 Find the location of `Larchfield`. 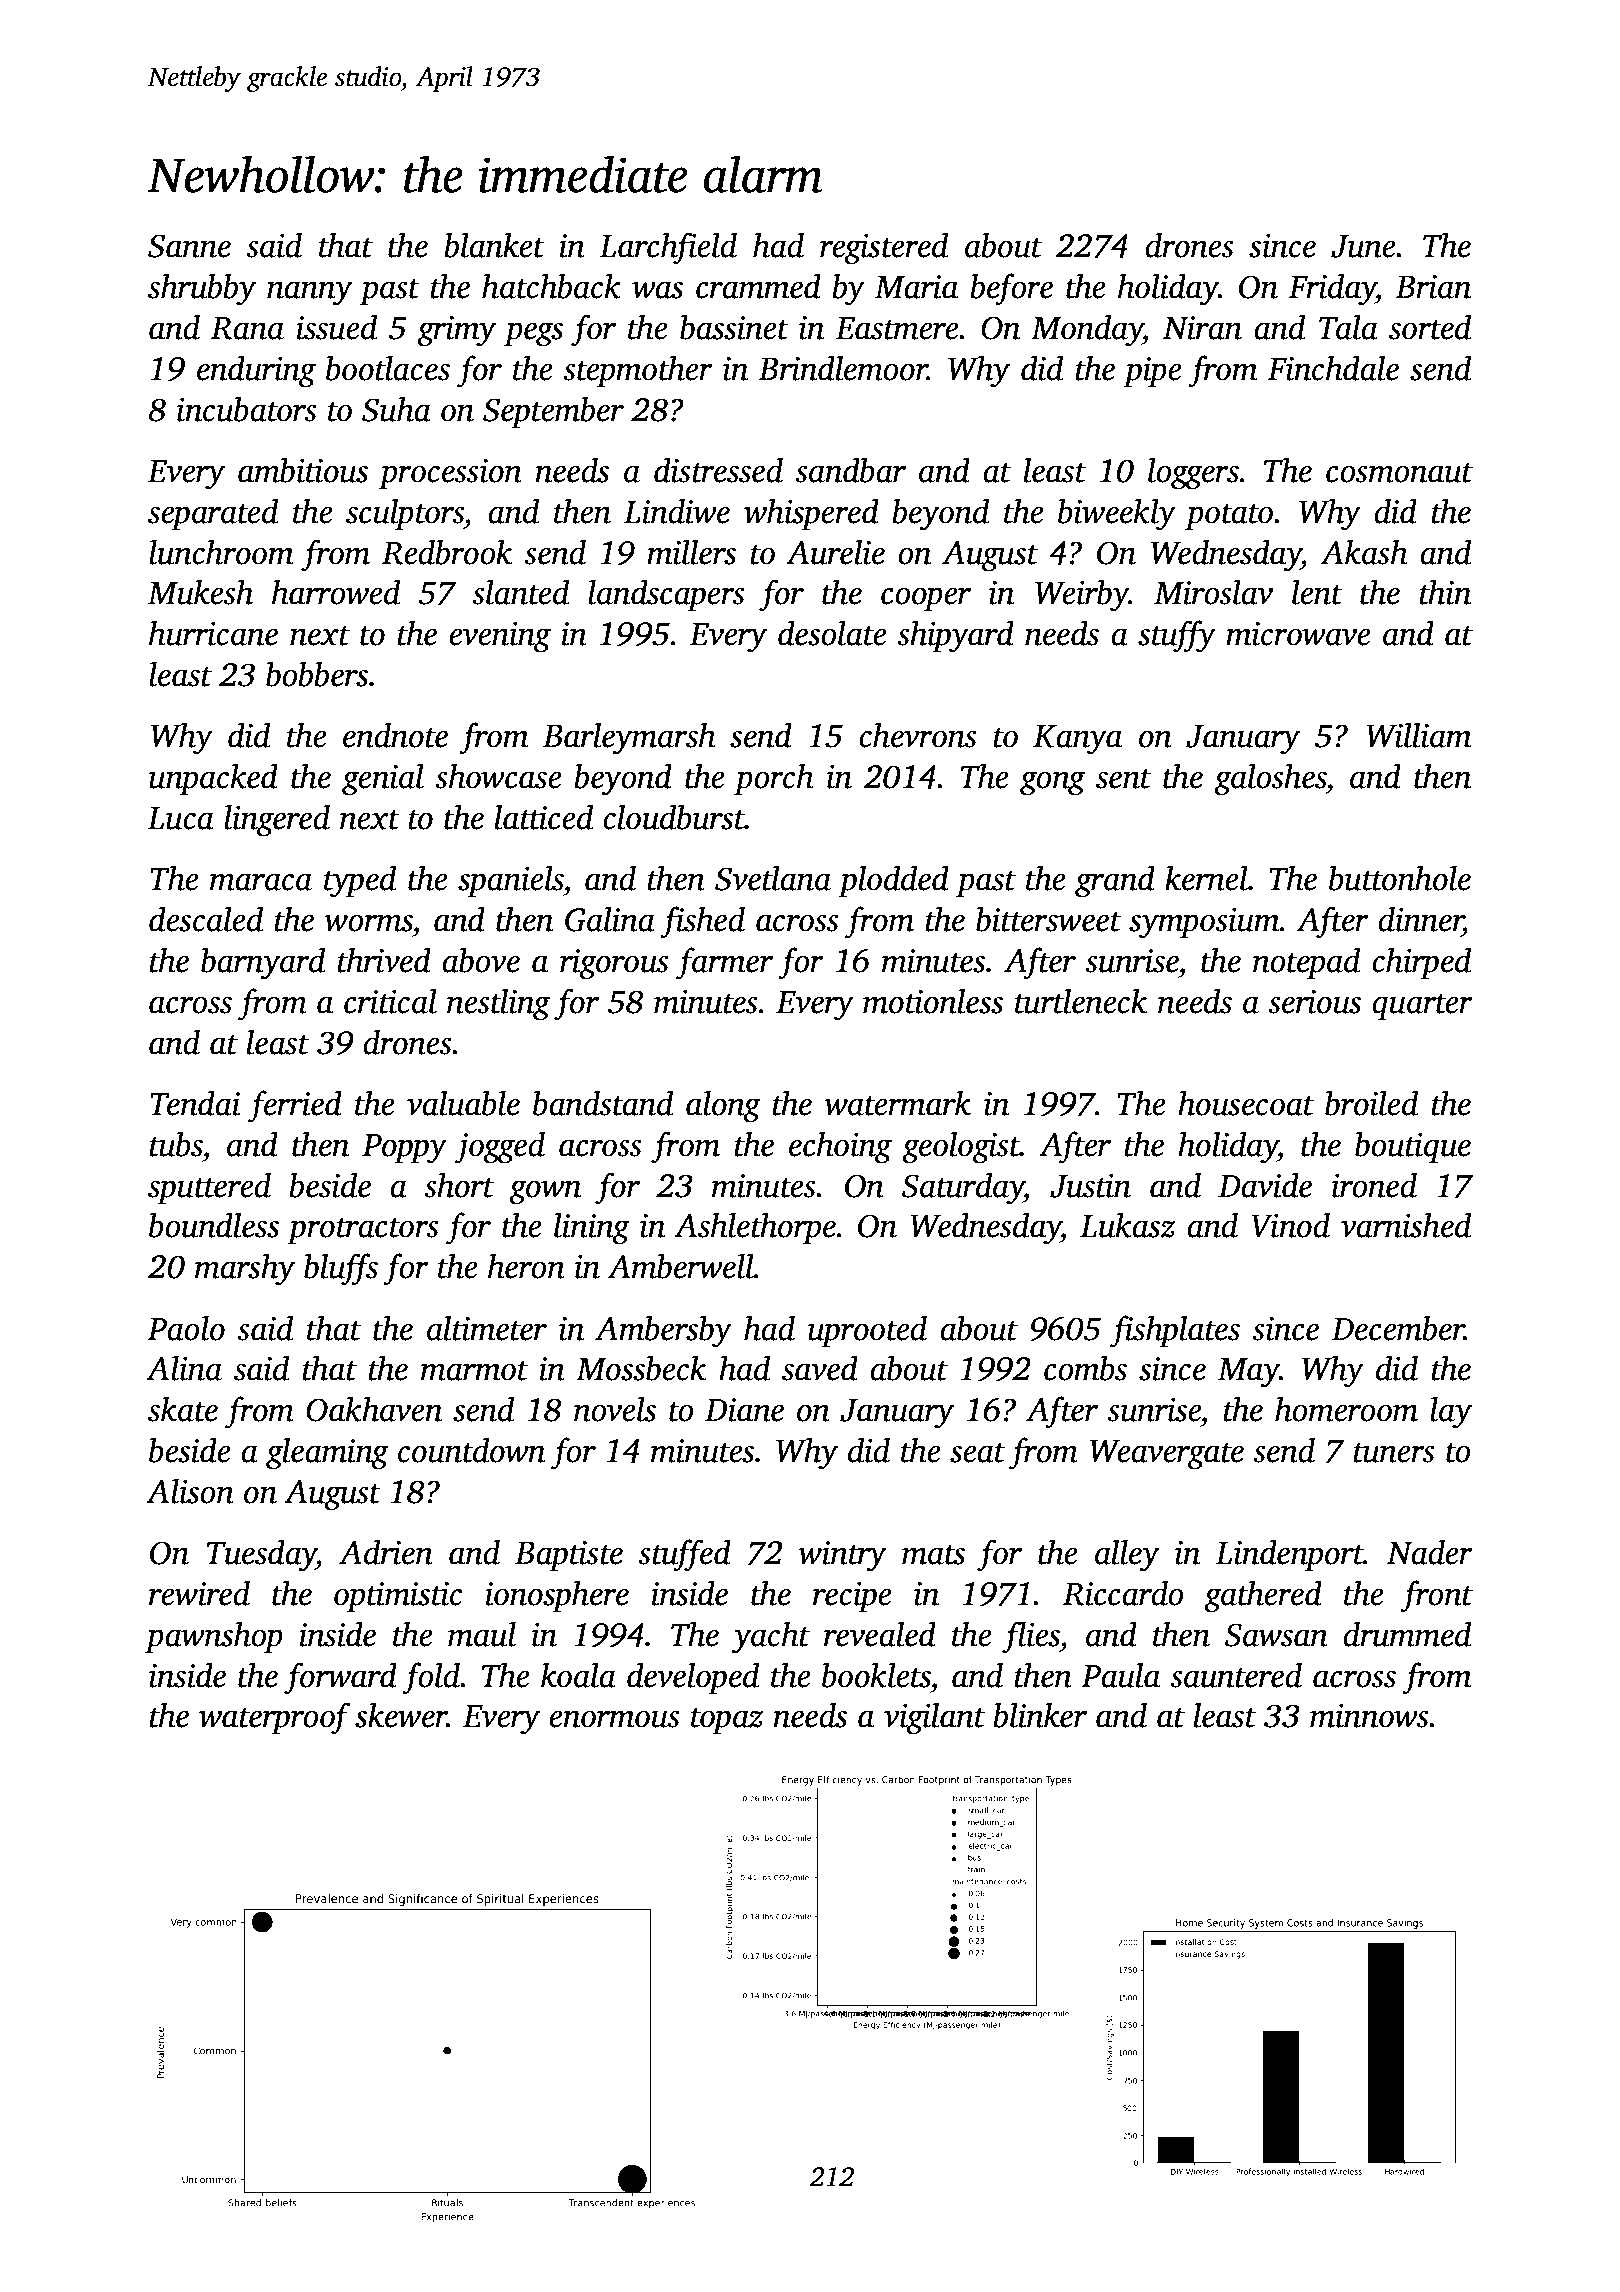

Larchfield is located at coordinates (668, 248).
